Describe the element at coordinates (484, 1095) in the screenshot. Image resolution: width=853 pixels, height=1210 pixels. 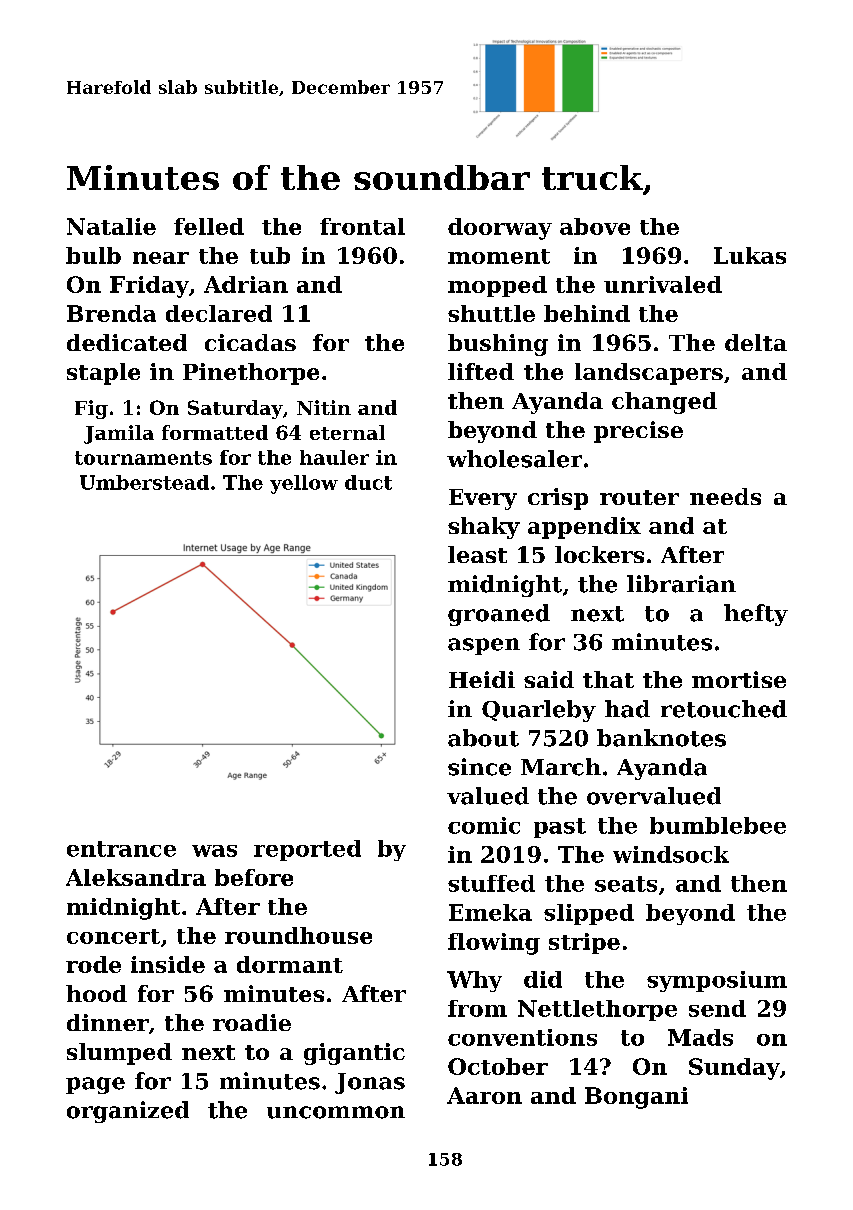
I see `Aaron` at that location.
